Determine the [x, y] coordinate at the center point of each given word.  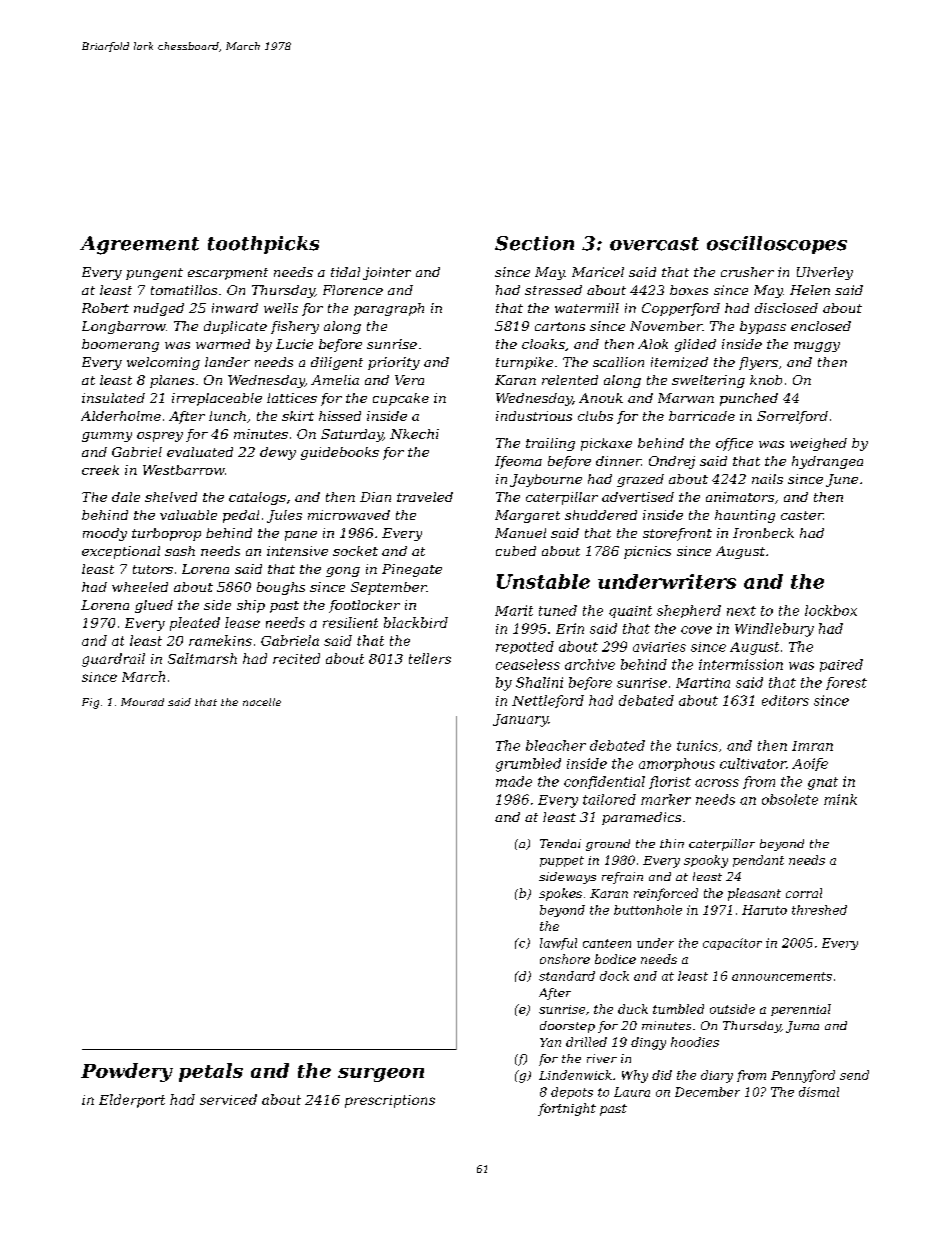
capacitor [732, 944]
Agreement [139, 245]
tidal [345, 272]
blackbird [416, 622]
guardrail [113, 660]
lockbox [831, 610]
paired [841, 665]
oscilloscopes [777, 245]
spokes [560, 894]
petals [211, 1072]
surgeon [381, 1075]
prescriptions [390, 1101]
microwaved [349, 515]
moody [105, 534]
